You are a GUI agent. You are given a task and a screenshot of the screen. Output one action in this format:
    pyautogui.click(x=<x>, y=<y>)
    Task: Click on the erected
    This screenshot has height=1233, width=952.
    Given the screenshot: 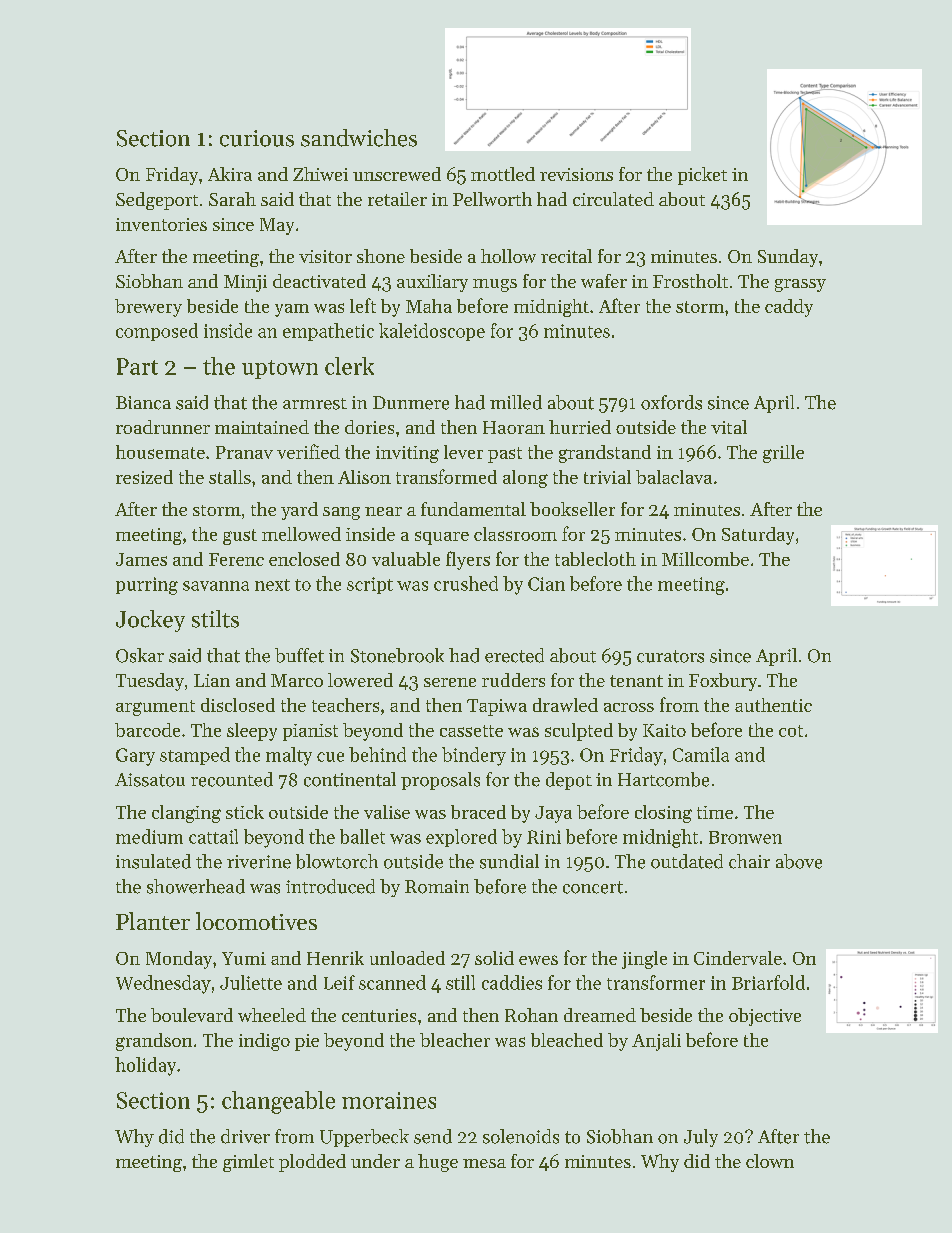 What is the action you would take?
    pyautogui.click(x=514, y=655)
